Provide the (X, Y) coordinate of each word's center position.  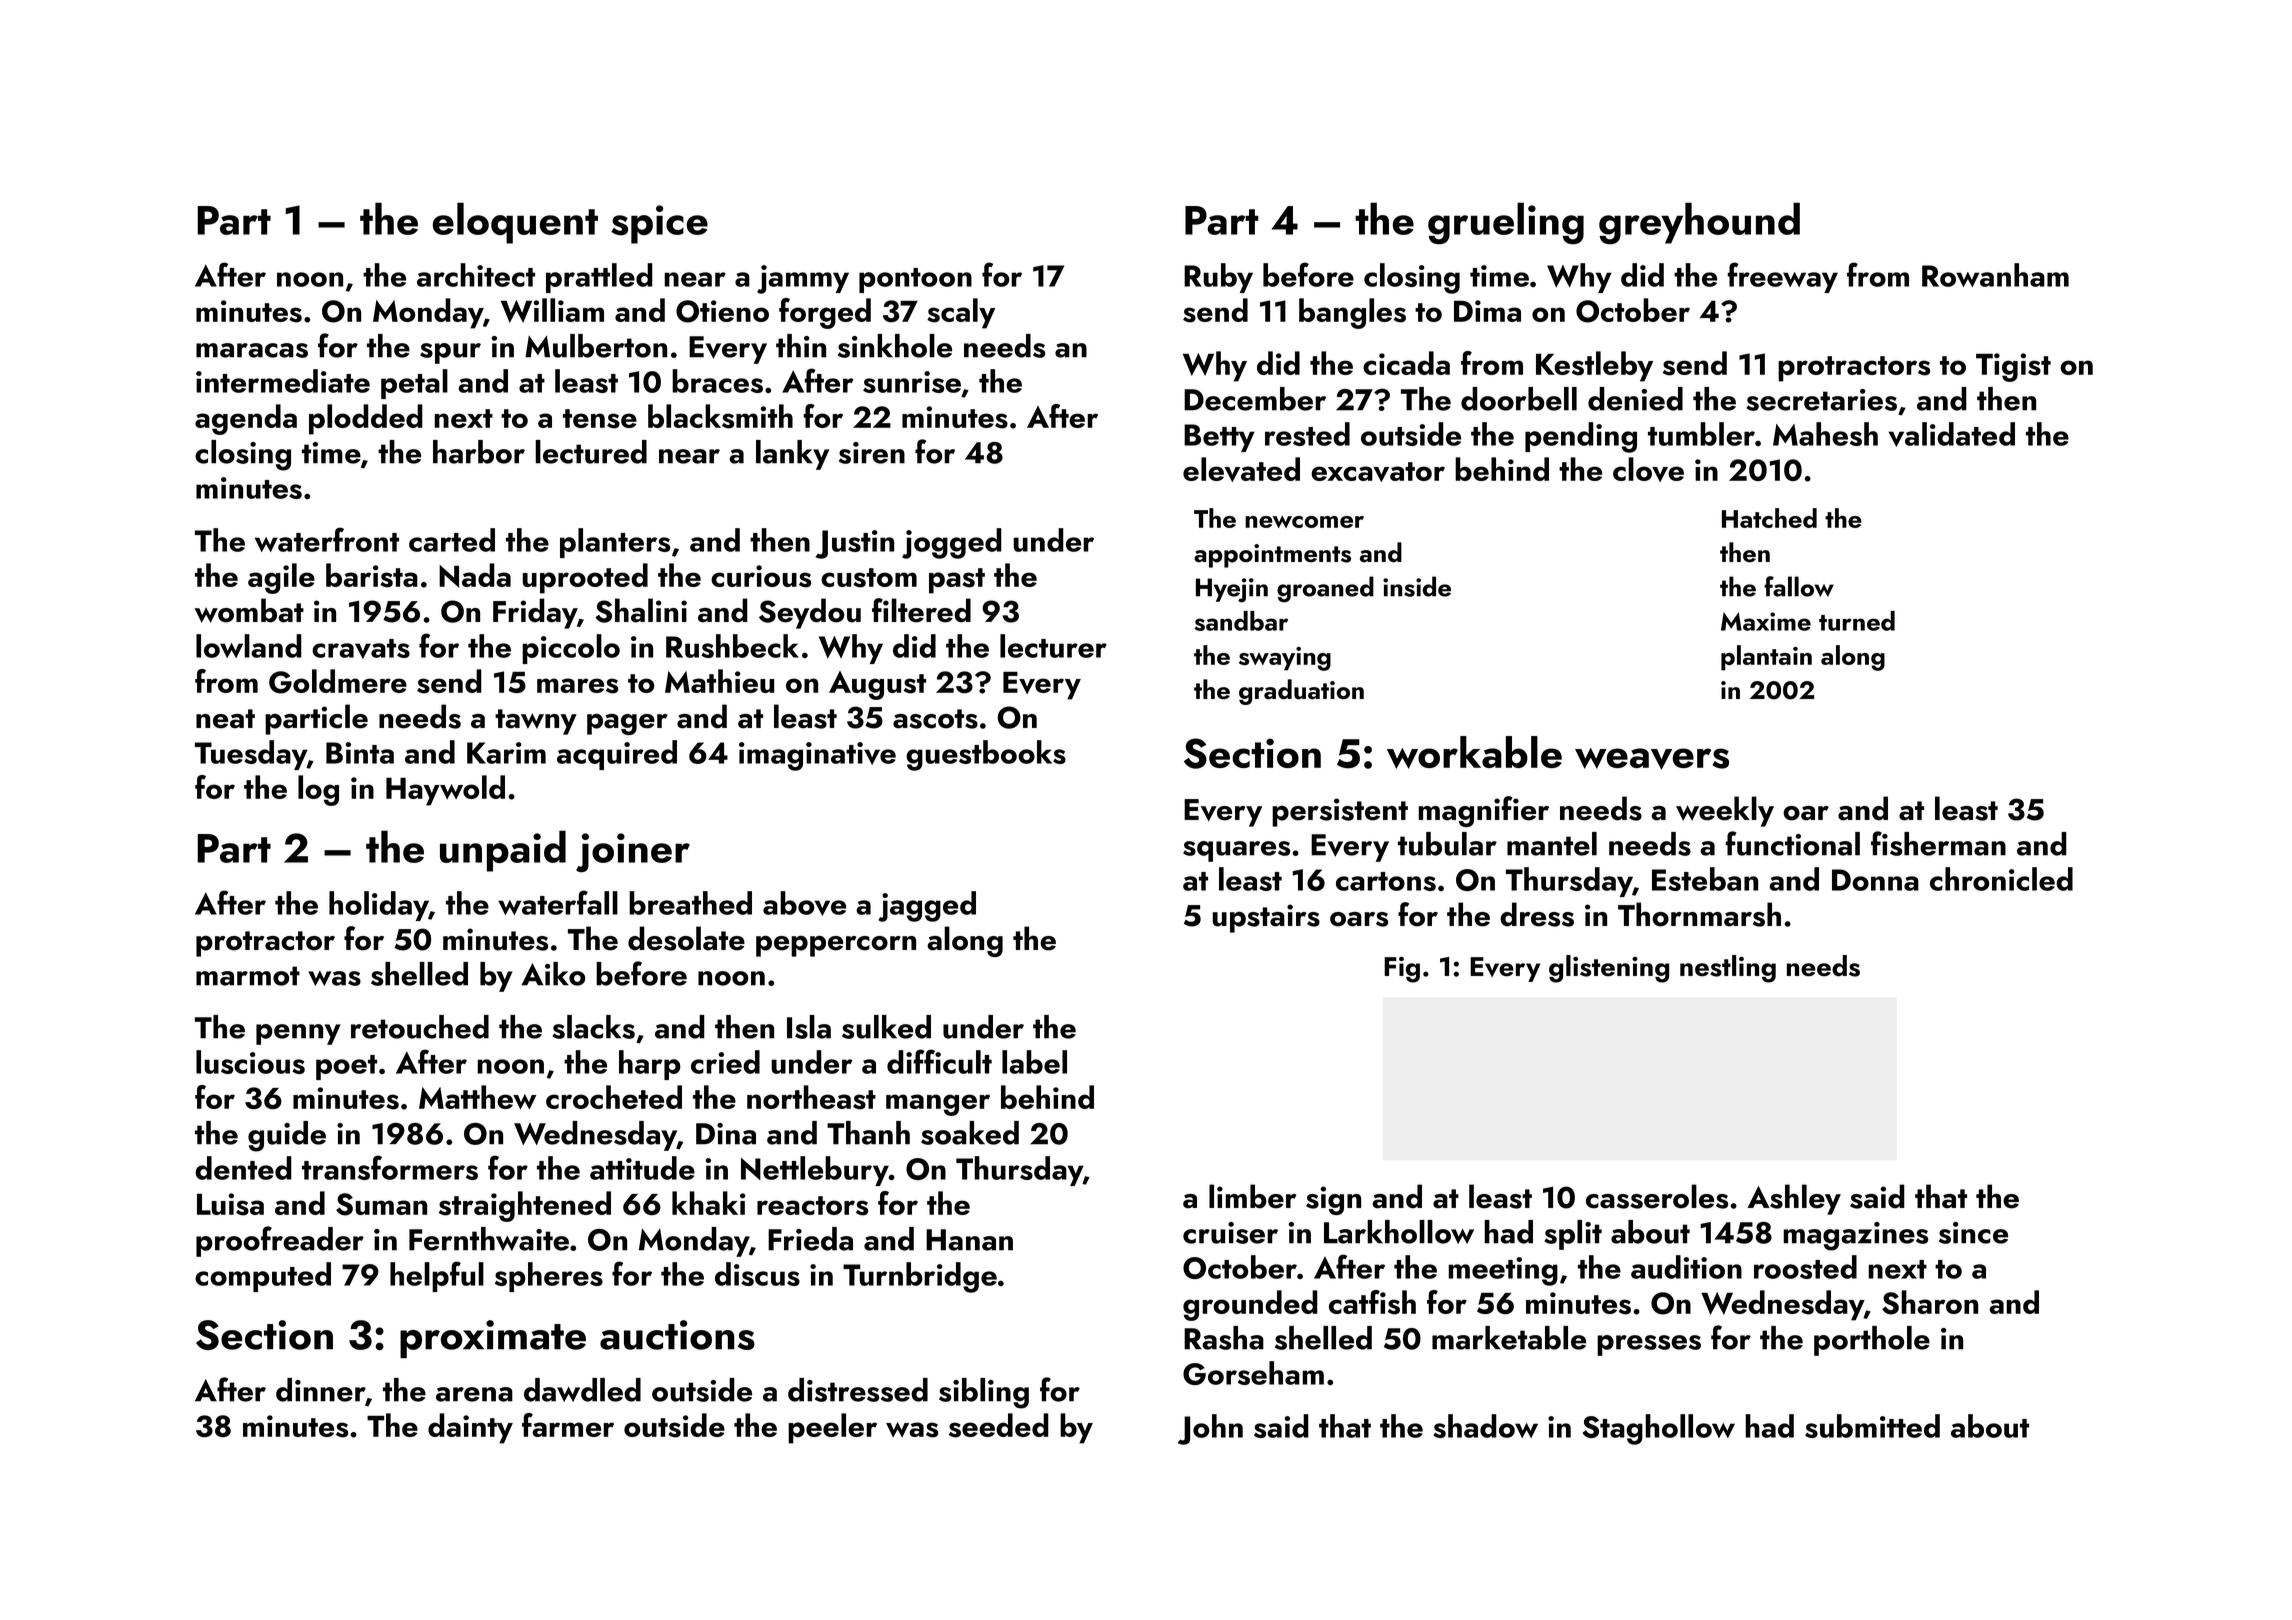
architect (476, 275)
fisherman (1938, 843)
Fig (1402, 970)
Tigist (2013, 367)
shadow (1485, 1426)
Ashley (1794, 1199)
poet (346, 1067)
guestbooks (986, 755)
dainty (470, 1428)
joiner (633, 852)
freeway (1783, 277)
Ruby (1218, 278)
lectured (591, 452)
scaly (961, 313)
